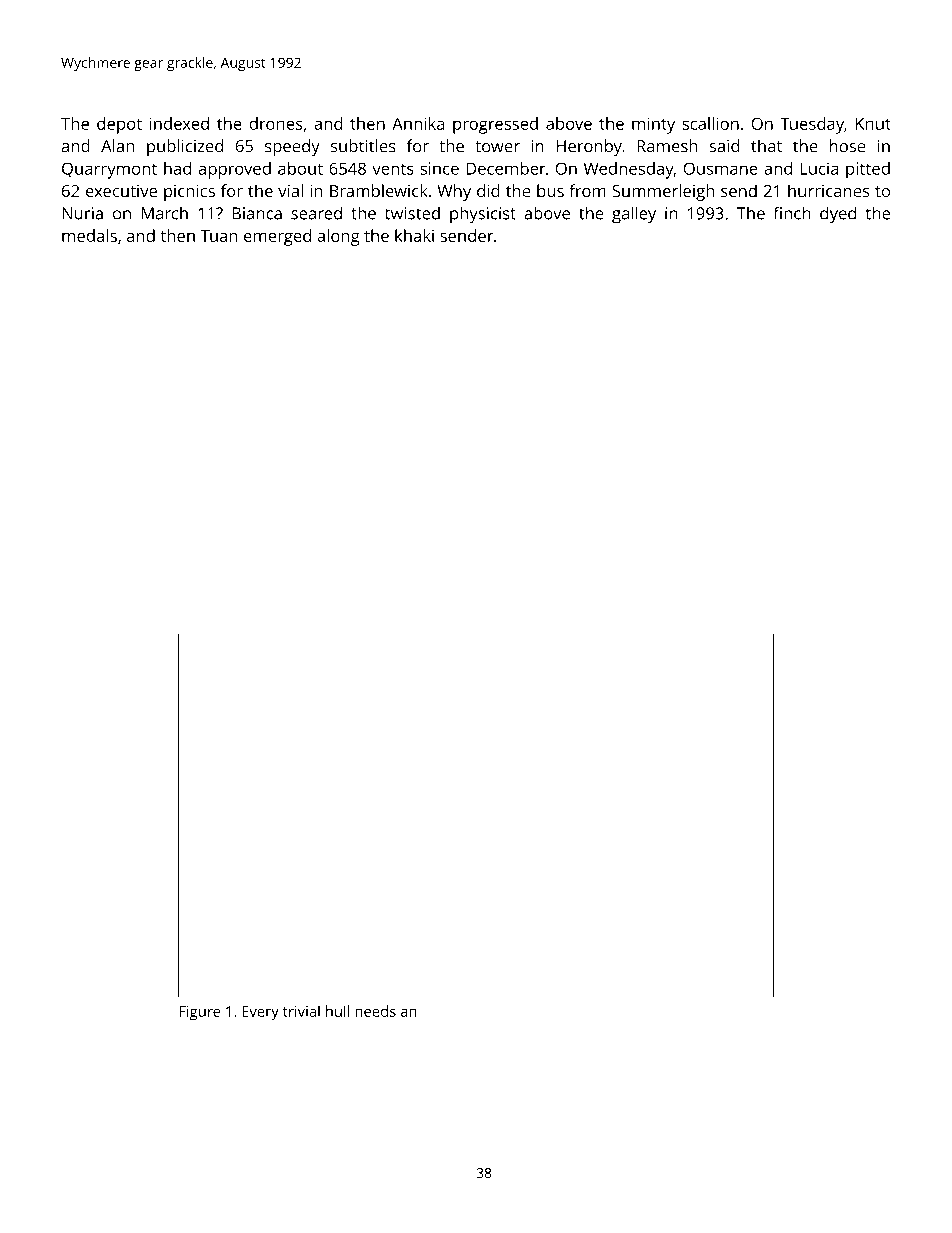  Describe the element at coordinates (873, 124) in the screenshot. I see `Knut` at that location.
